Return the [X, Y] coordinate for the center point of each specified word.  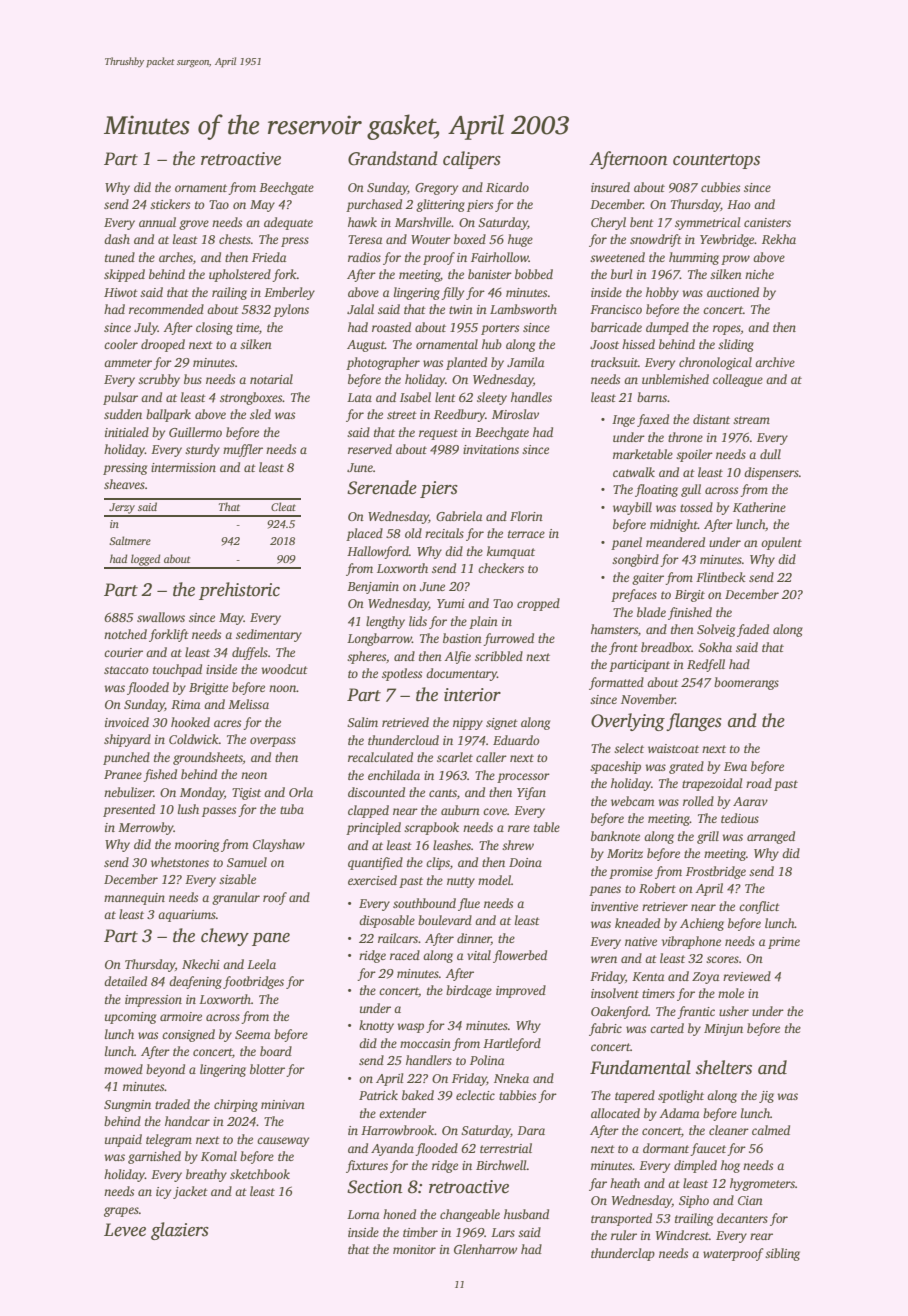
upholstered [240, 275]
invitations [491, 449]
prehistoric [239, 591]
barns [652, 397]
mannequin [134, 899]
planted [466, 363]
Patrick [378, 1095]
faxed [653, 420]
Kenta [648, 976]
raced [405, 955]
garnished [154, 1157]
